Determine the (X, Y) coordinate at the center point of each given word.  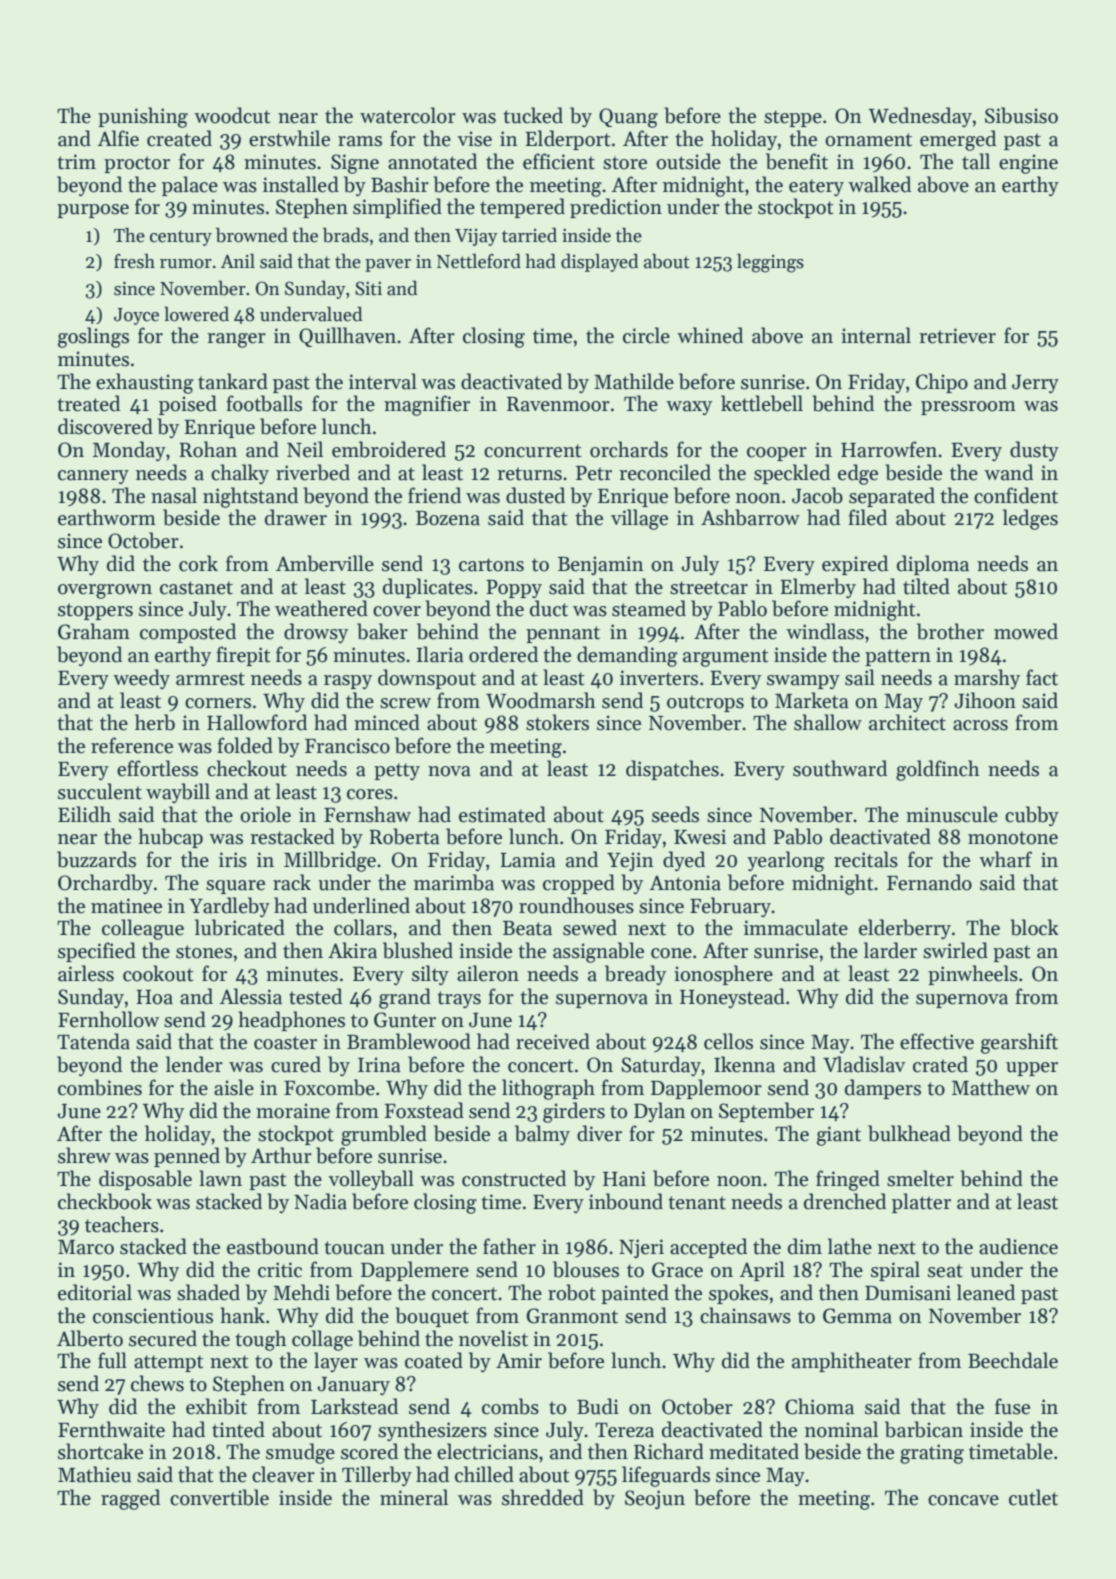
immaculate (796, 927)
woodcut (232, 115)
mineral (414, 1497)
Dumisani (908, 1293)
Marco (86, 1247)
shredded (543, 1497)
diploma (933, 565)
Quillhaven (347, 337)
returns (529, 474)
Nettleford (479, 261)
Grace (677, 1270)
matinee (126, 906)
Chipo (942, 383)
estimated (502, 814)
